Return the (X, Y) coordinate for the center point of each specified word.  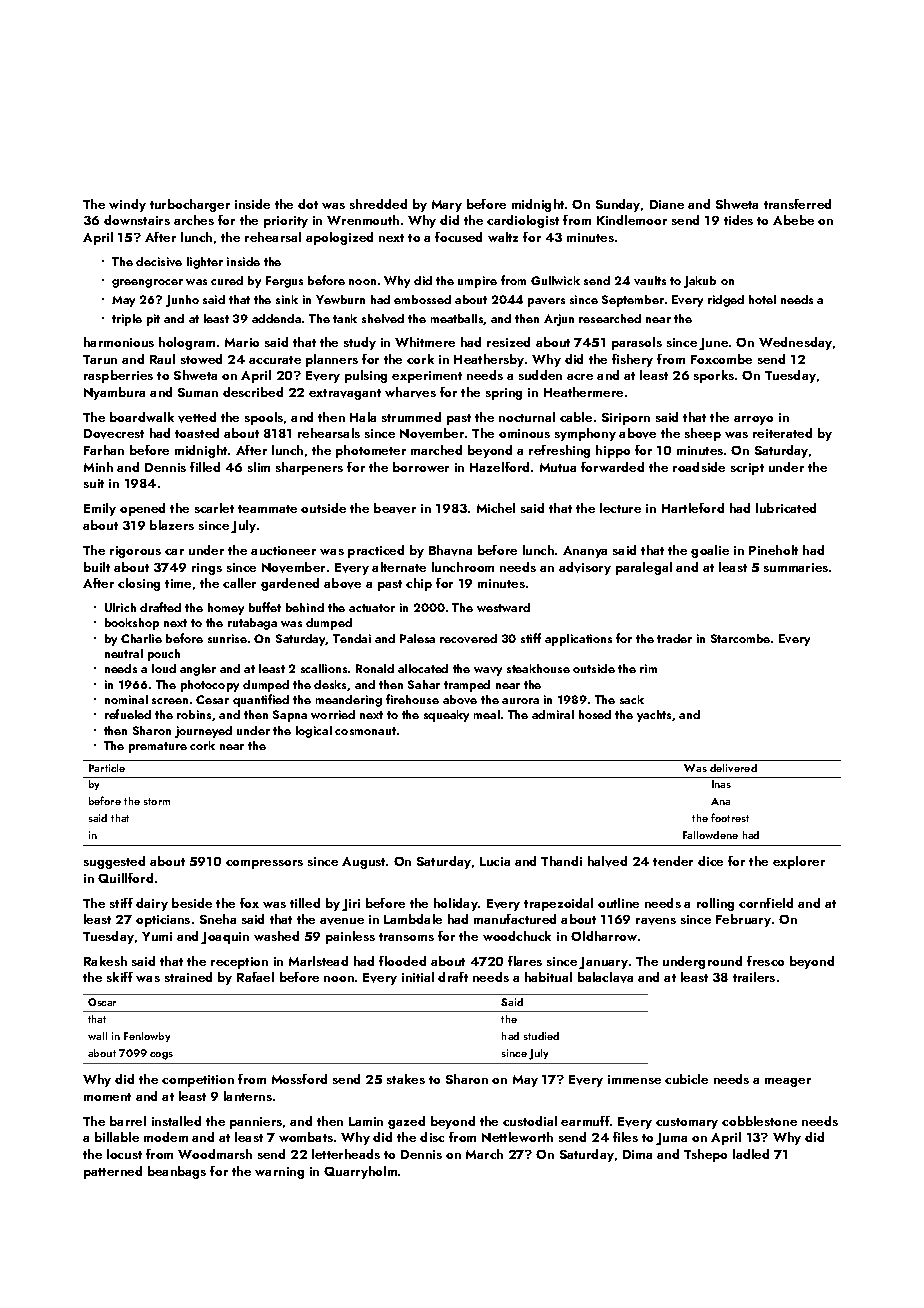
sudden (540, 375)
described (253, 392)
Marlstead (318, 961)
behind (305, 607)
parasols (637, 343)
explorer (799, 862)
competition (198, 1081)
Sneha (218, 919)
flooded (402, 961)
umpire (477, 282)
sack (632, 699)
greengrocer (147, 283)
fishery (632, 360)
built (97, 567)
